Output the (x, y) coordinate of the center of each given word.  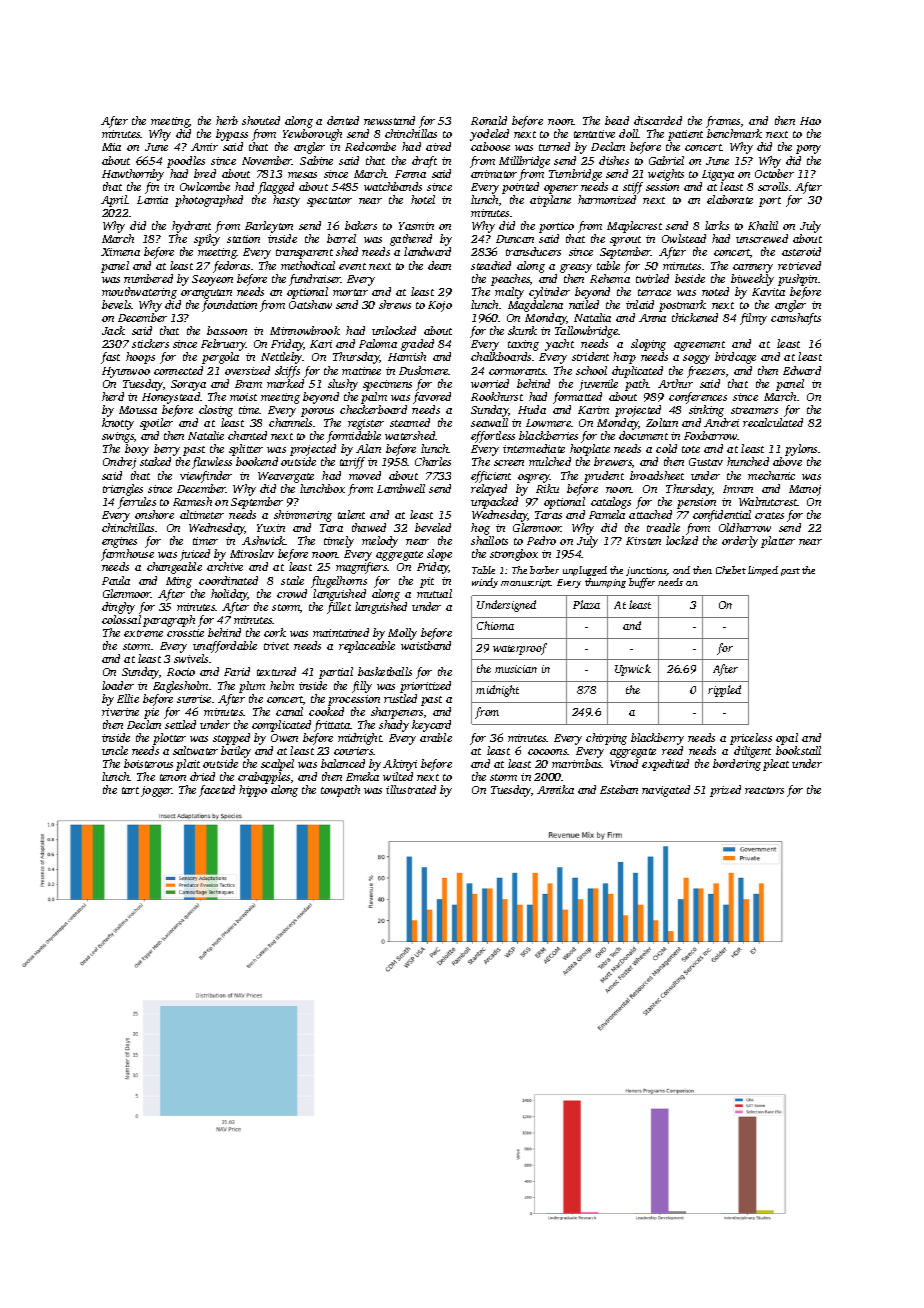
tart (130, 790)
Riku (547, 488)
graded (417, 345)
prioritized (425, 687)
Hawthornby (133, 175)
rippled (724, 691)
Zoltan (662, 422)
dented (343, 120)
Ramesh (192, 501)
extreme (143, 633)
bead (617, 120)
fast (110, 358)
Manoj (805, 490)
